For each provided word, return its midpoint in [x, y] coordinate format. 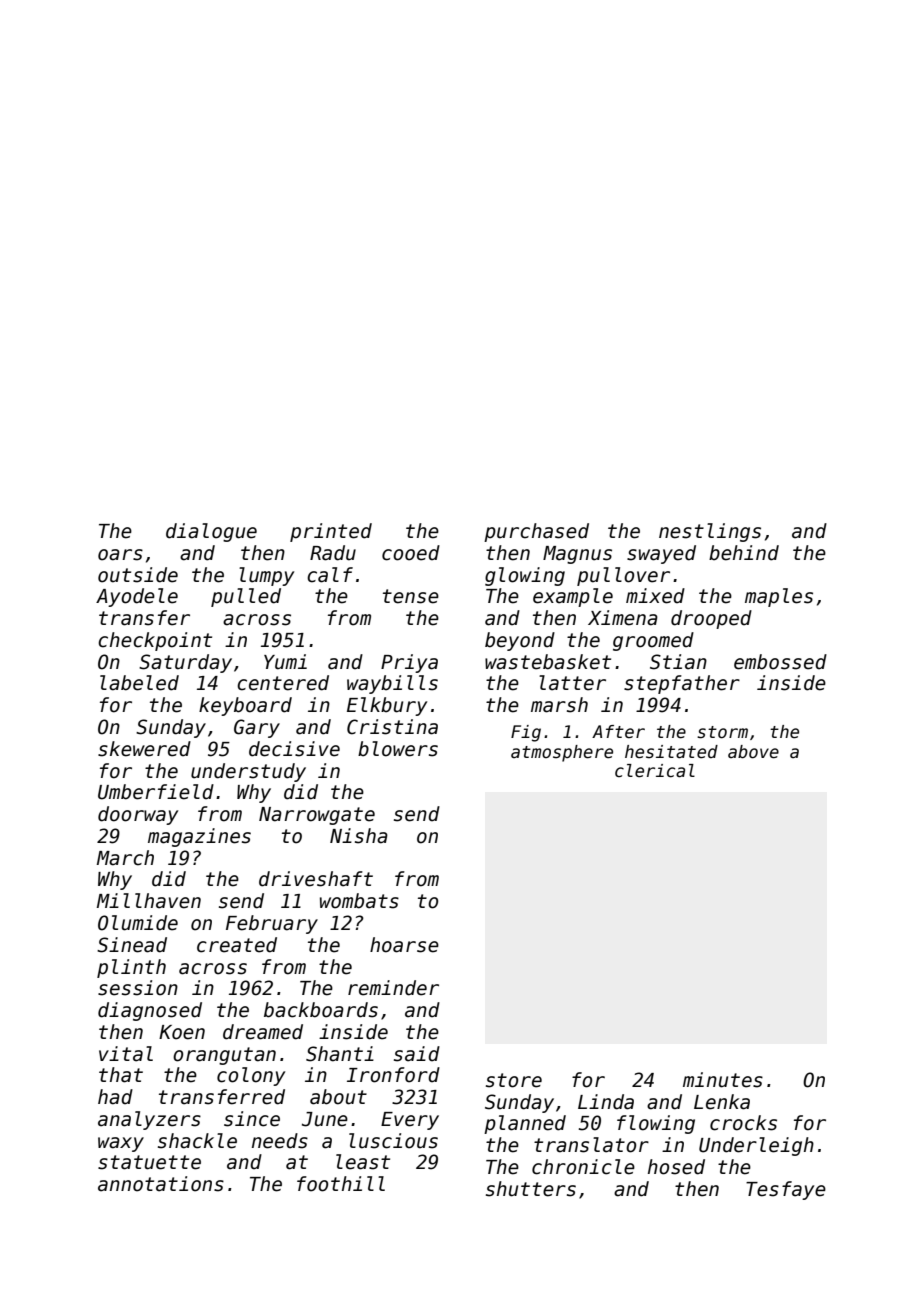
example [573, 597]
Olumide [138, 923]
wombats [359, 901]
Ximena [623, 618]
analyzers [149, 1120]
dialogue [211, 532]
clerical [655, 771]
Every [410, 1121]
